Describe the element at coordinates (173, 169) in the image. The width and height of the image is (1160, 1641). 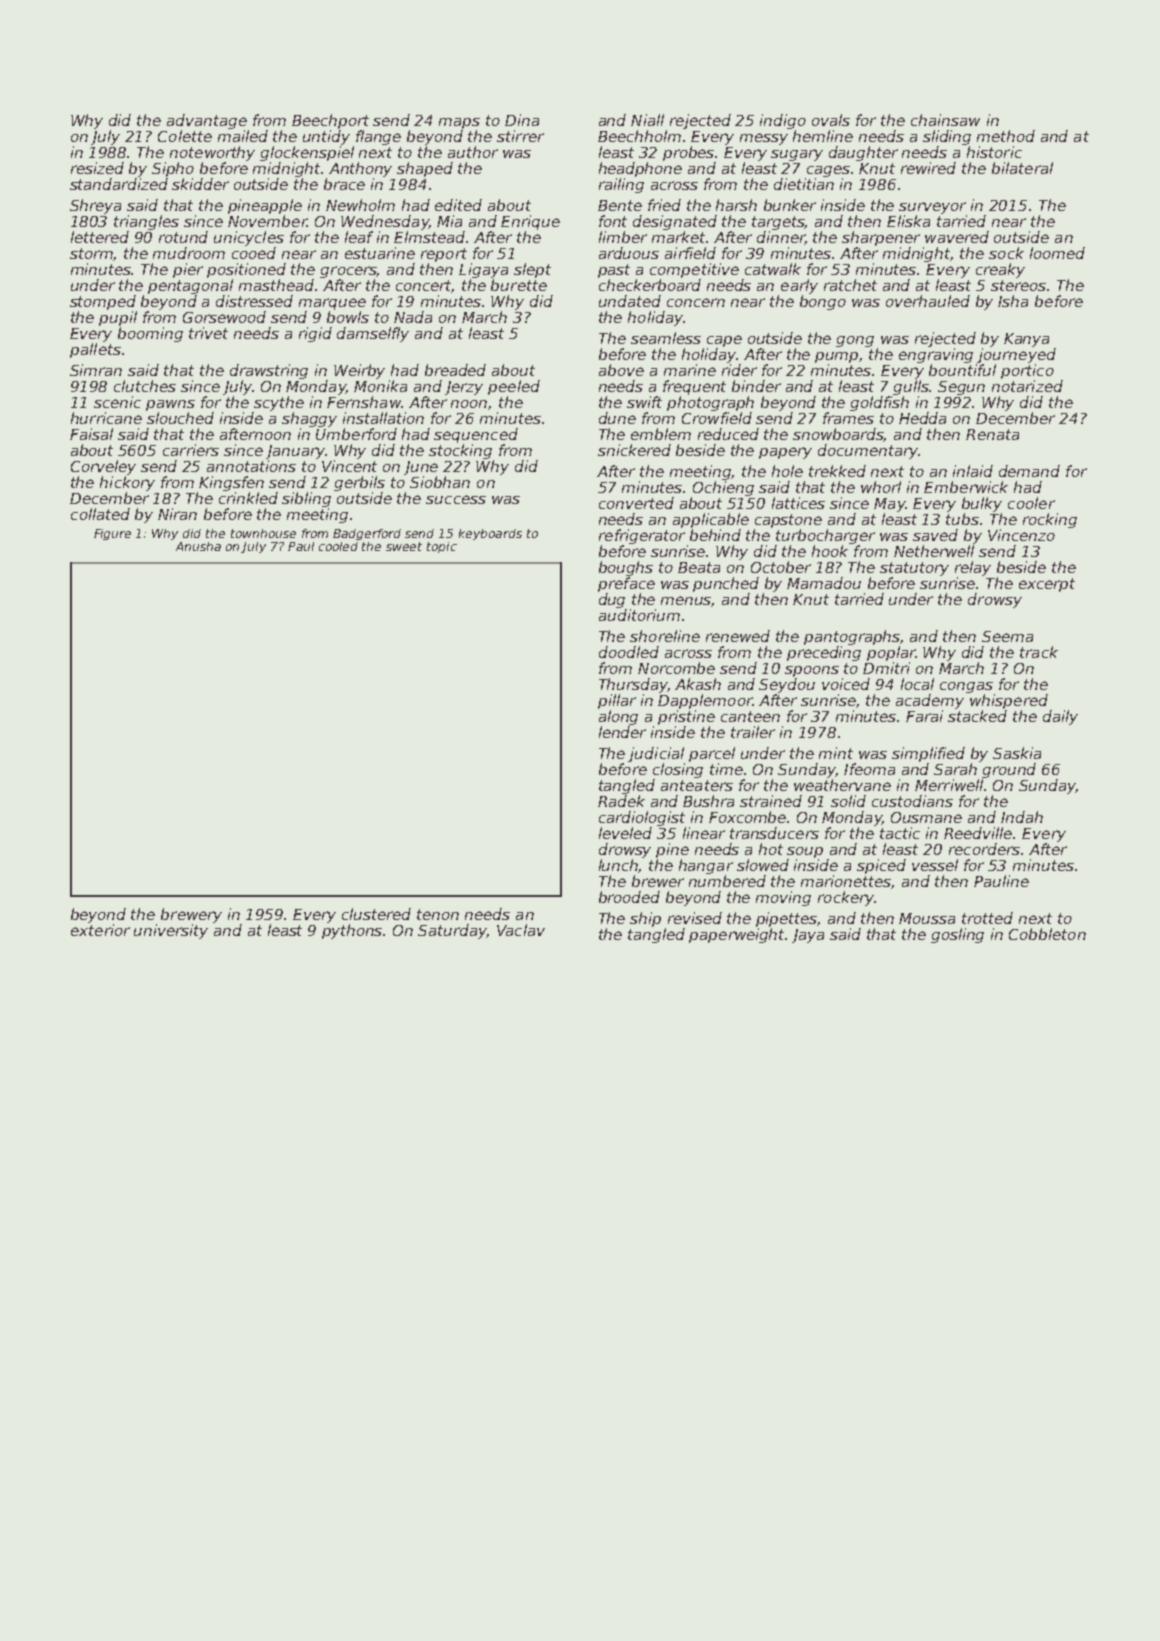
I see `Sipho` at that location.
